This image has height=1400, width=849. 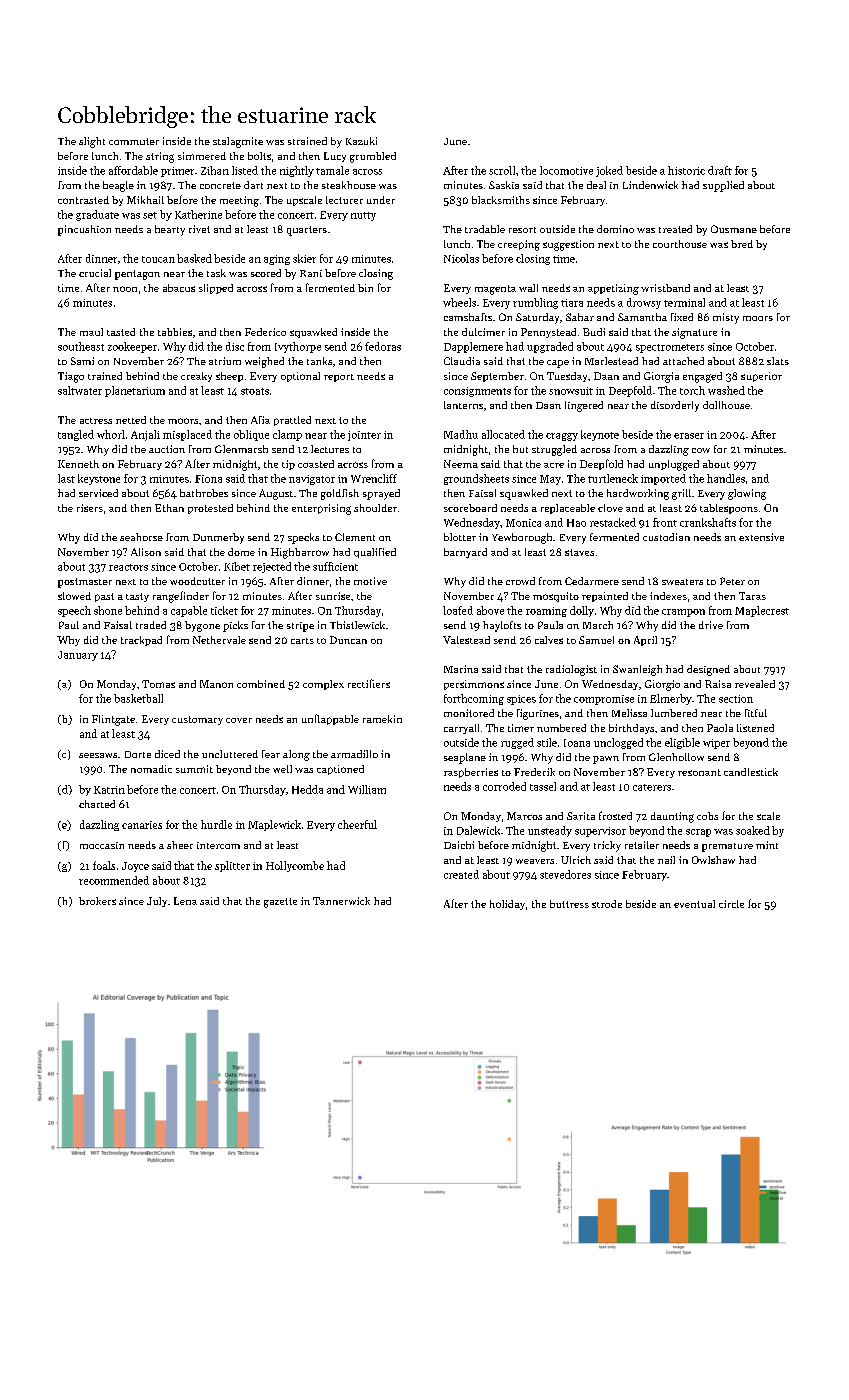 What do you see at coordinates (332, 170) in the image?
I see `tamale` at bounding box center [332, 170].
